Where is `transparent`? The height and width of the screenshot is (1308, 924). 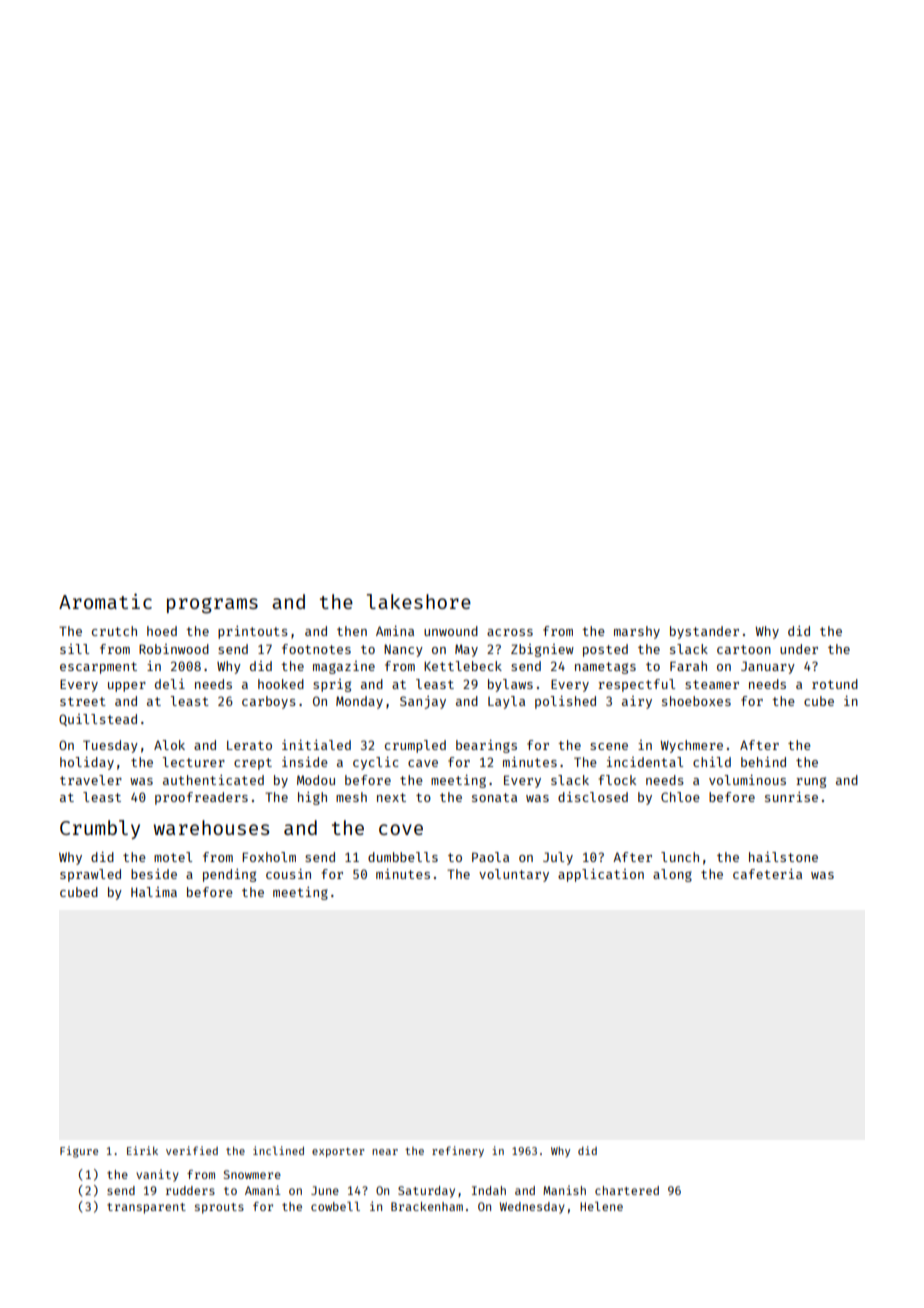
transparent is located at coordinates (146, 1208).
